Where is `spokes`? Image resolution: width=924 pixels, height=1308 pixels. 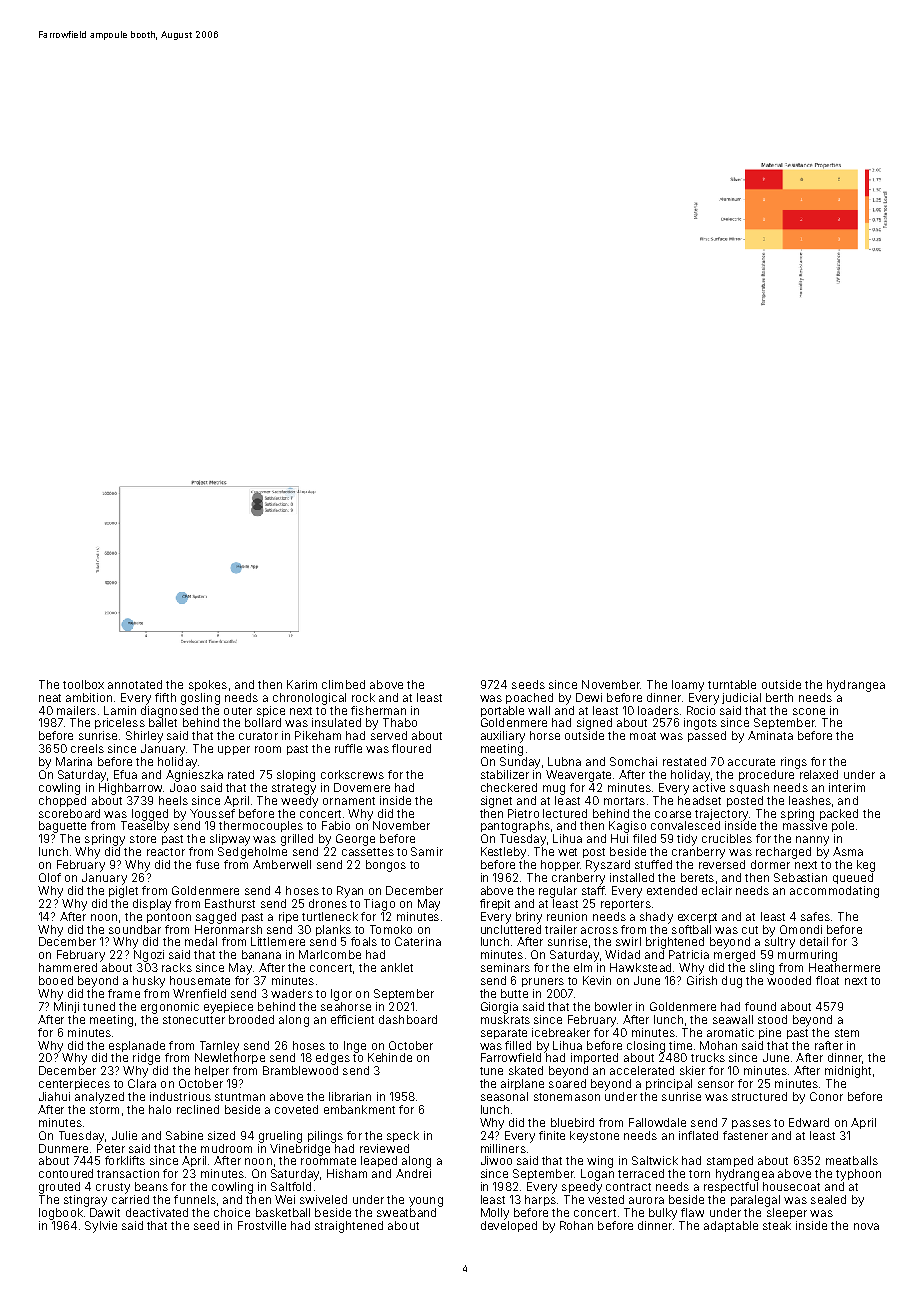 spokes is located at coordinates (208, 685).
